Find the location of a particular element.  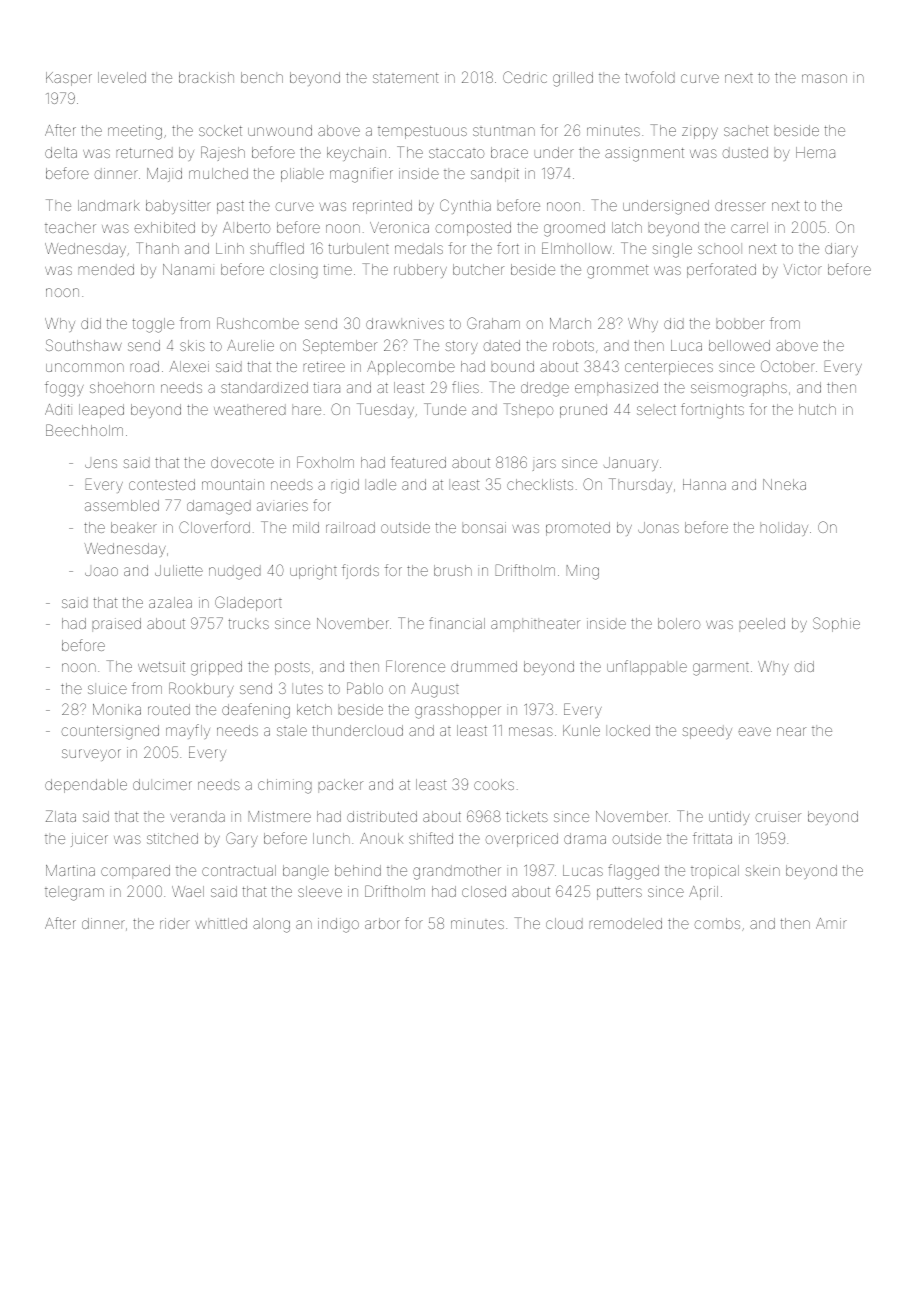

bonsai is located at coordinates (484, 527).
